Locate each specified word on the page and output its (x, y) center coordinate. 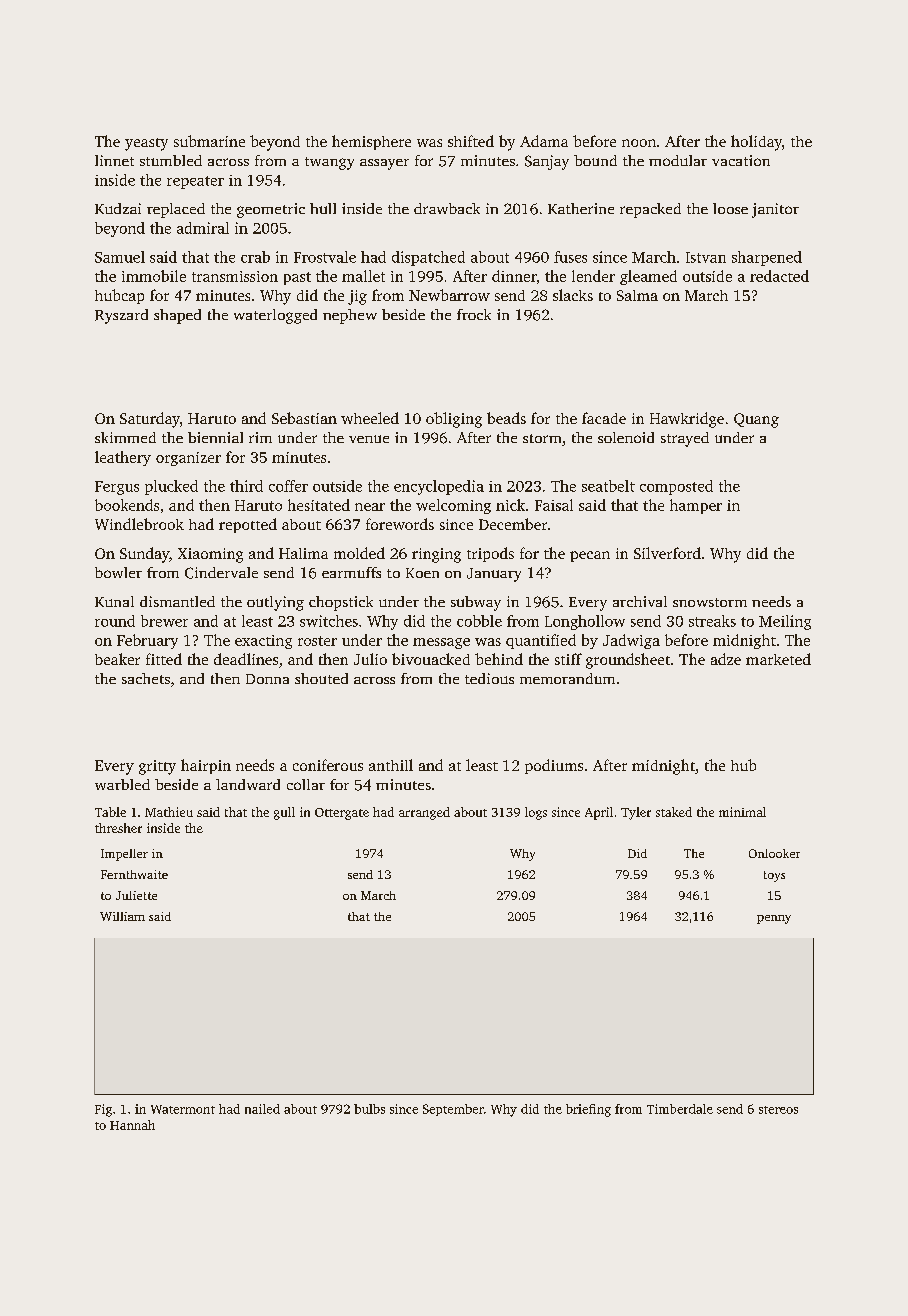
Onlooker (774, 853)
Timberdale (680, 1109)
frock (474, 314)
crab (255, 257)
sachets (146, 678)
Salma (637, 295)
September (453, 1110)
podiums (554, 766)
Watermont (183, 1109)
